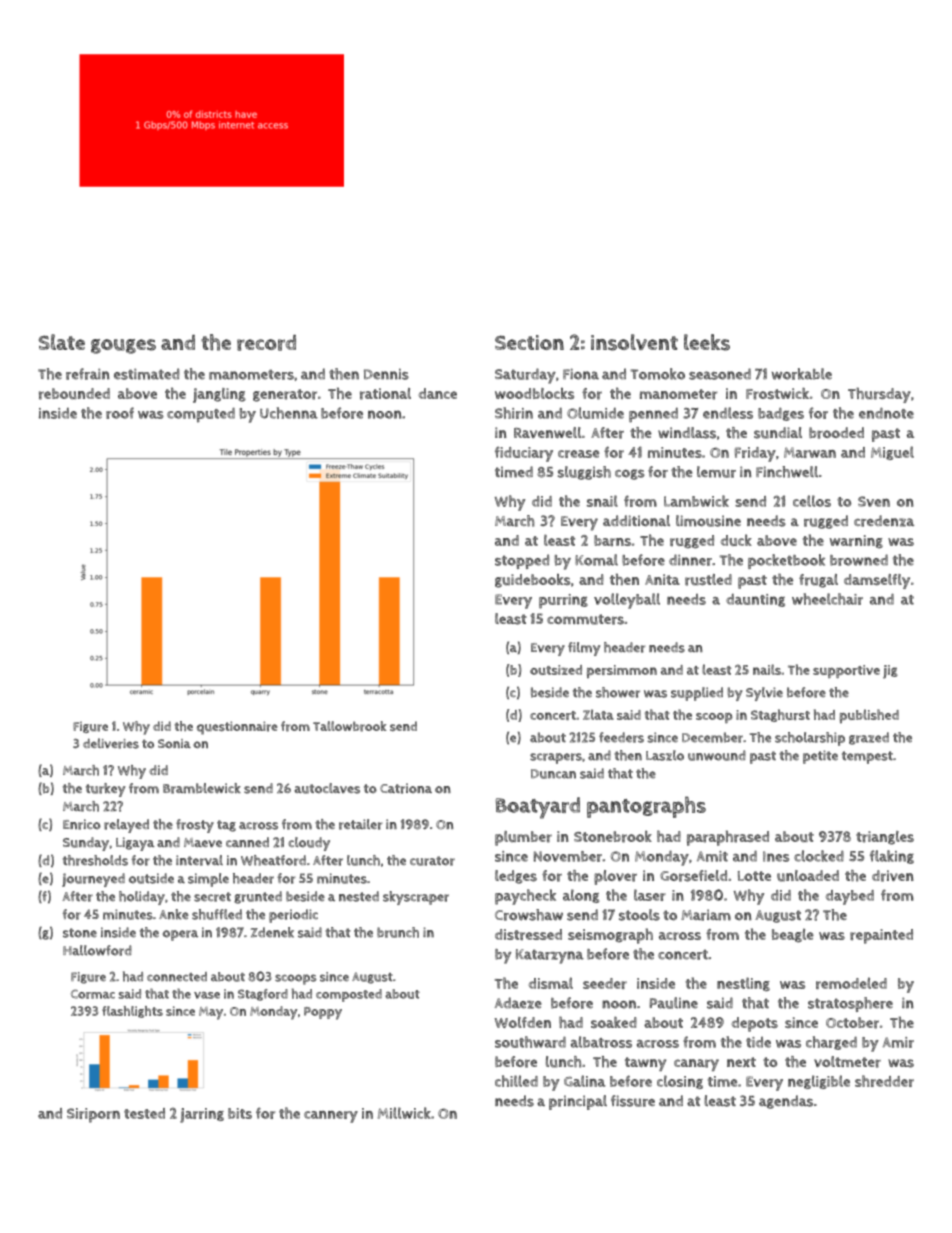  I want to click on simple, so click(208, 880).
